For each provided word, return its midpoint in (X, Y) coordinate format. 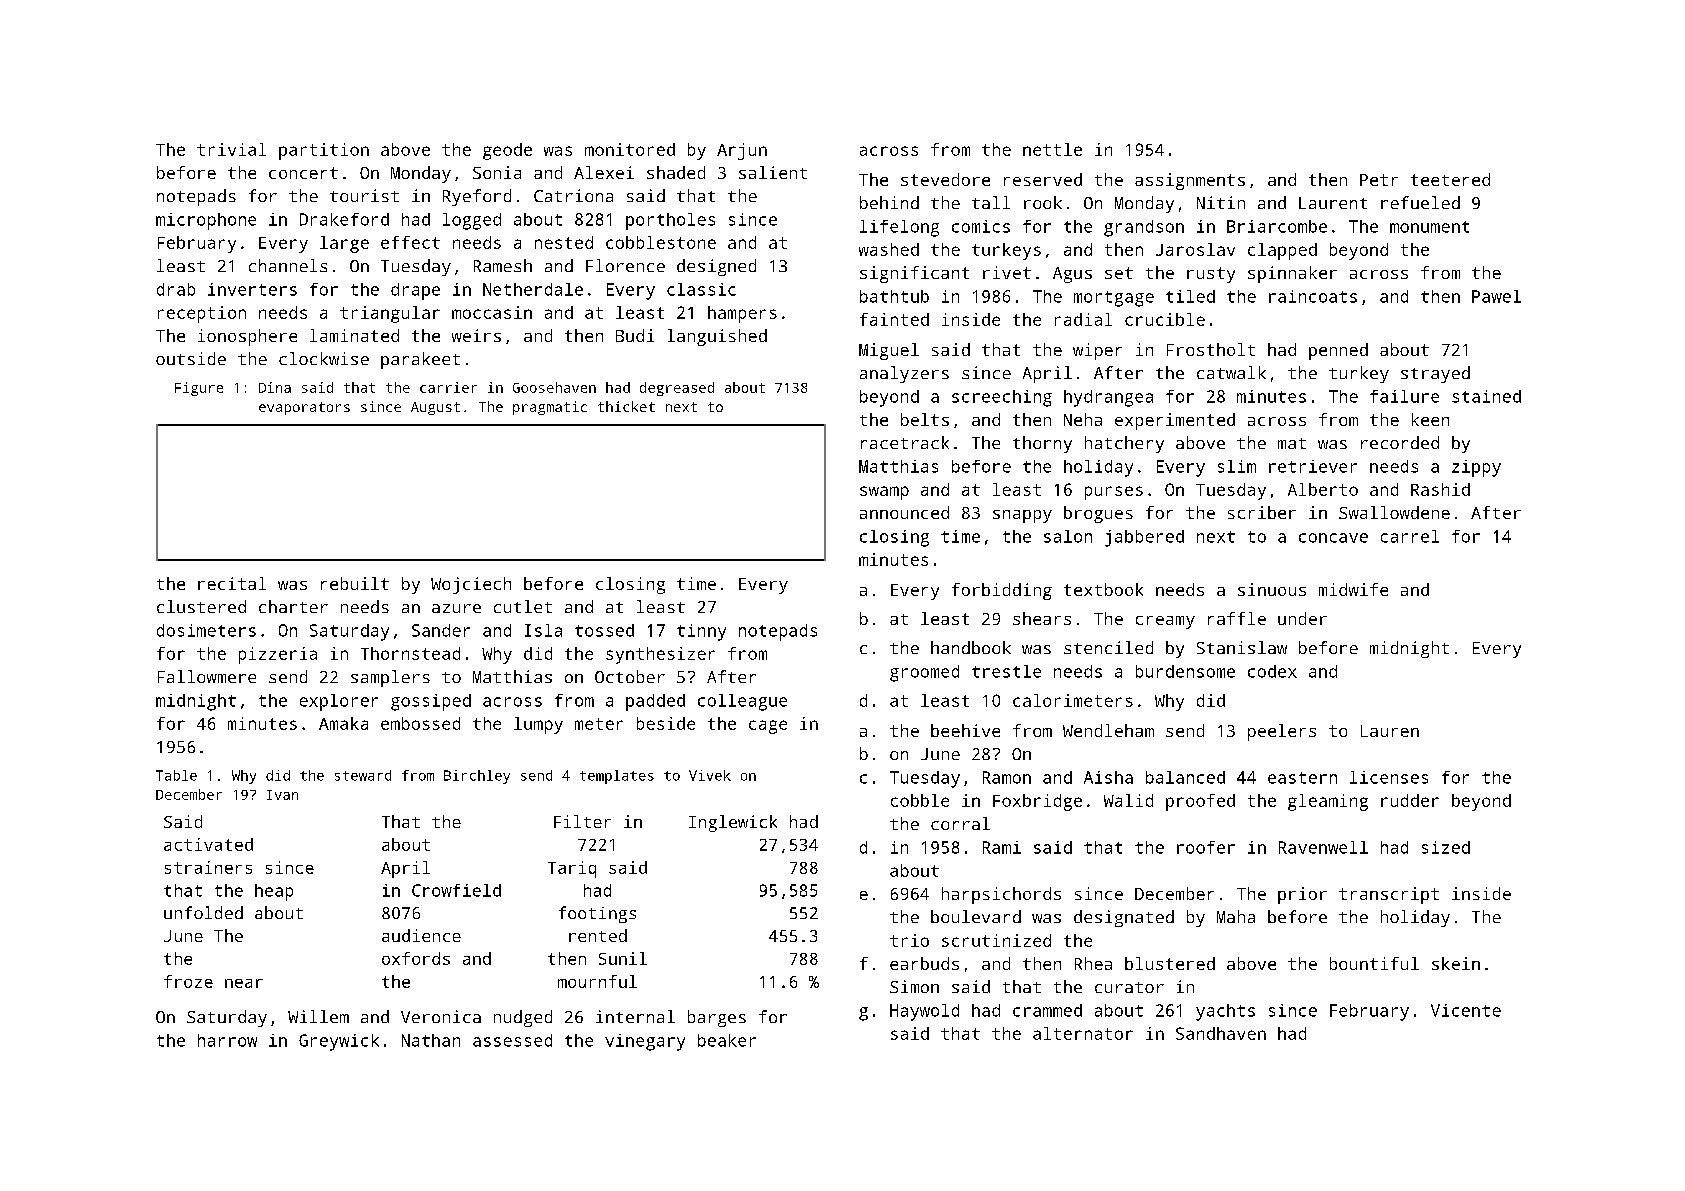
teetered (1450, 179)
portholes (670, 221)
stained (1486, 396)
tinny (701, 632)
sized (1446, 847)
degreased (677, 389)
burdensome (1185, 671)
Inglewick (733, 823)
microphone (206, 221)
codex (1272, 671)
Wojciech (471, 585)
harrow (227, 1040)
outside (191, 358)
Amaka (343, 723)
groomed (924, 673)
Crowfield (456, 890)
